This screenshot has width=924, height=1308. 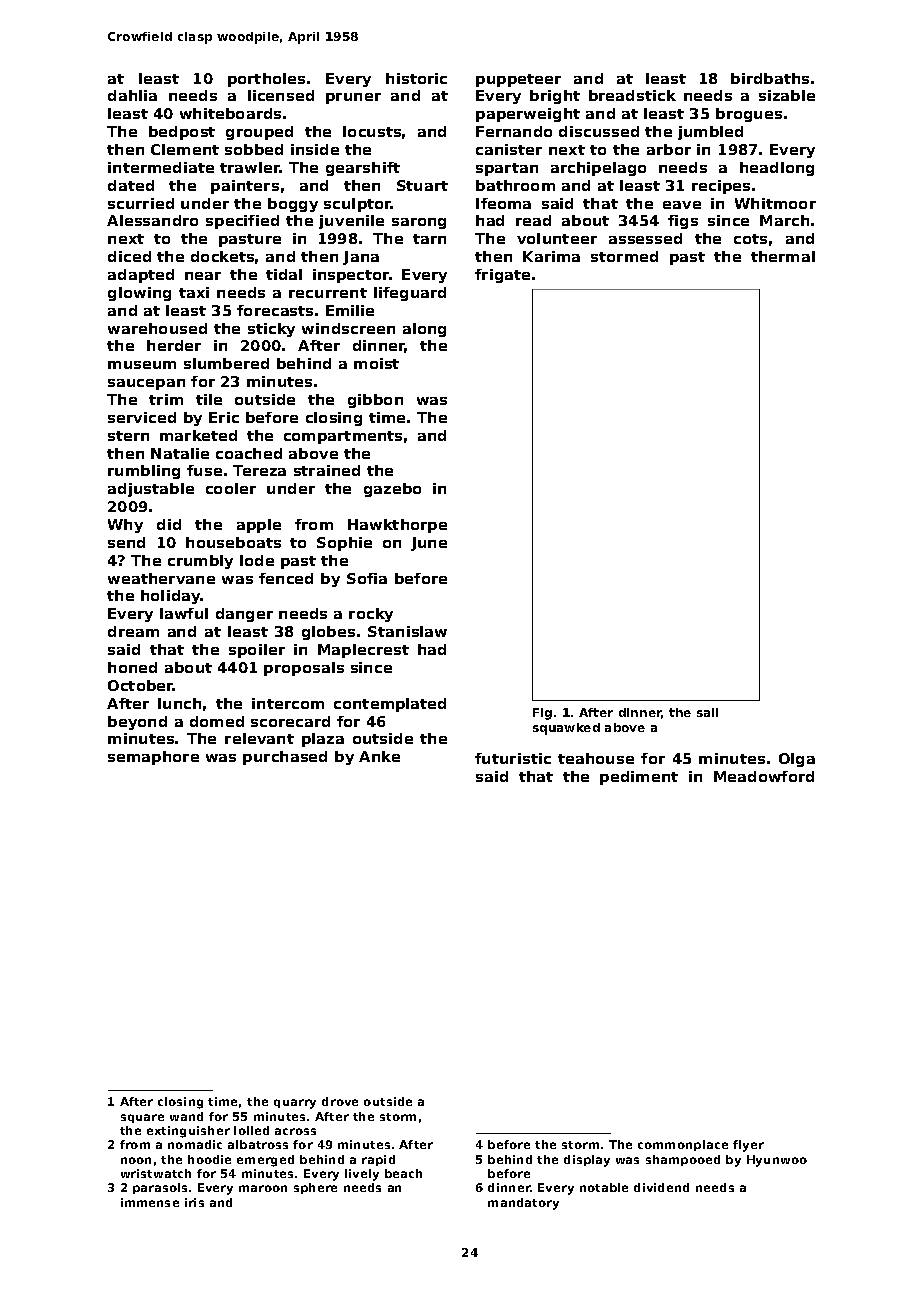 I want to click on iris, so click(x=194, y=1202).
